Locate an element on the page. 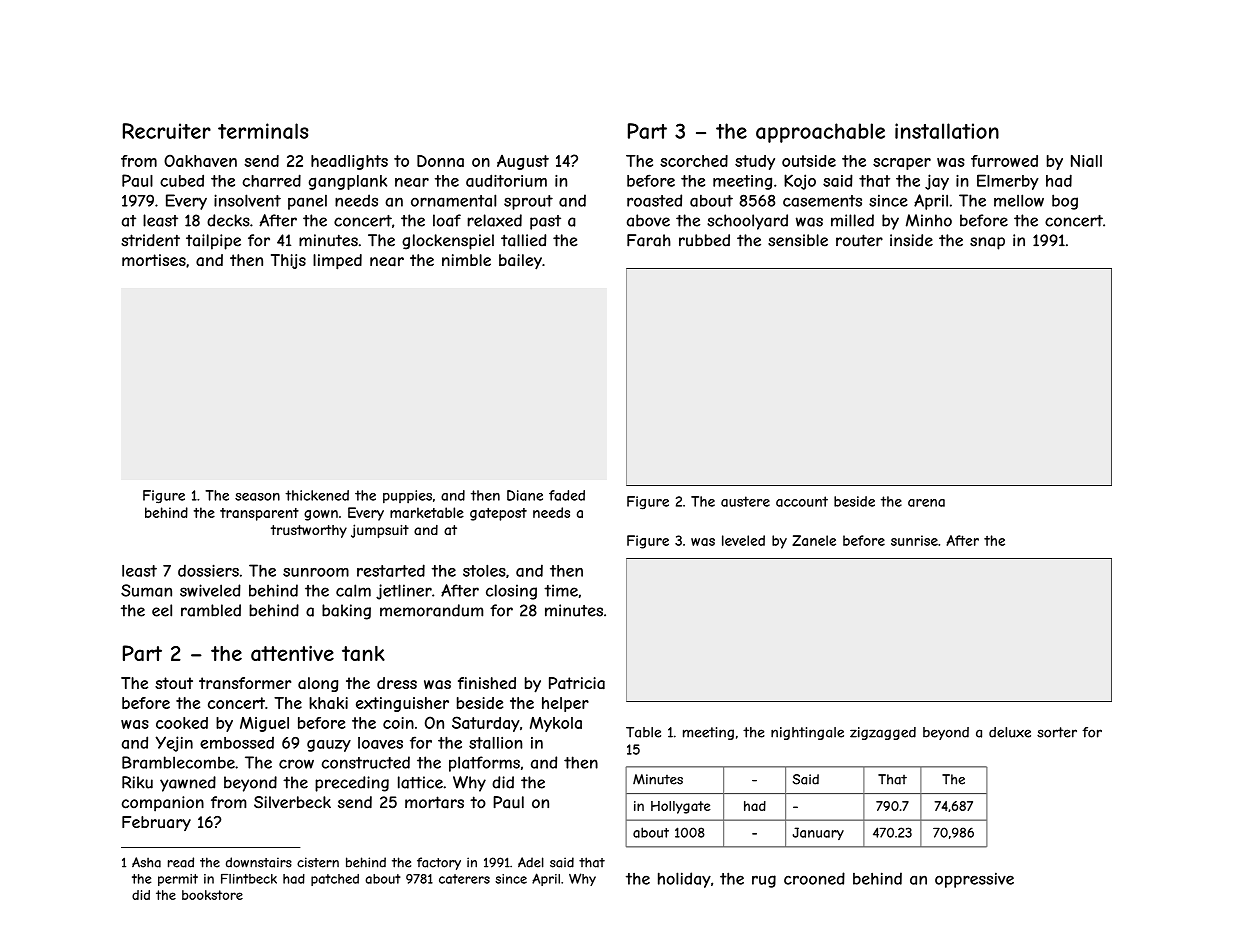 This page has width=1233, height=952. read is located at coordinates (181, 862).
